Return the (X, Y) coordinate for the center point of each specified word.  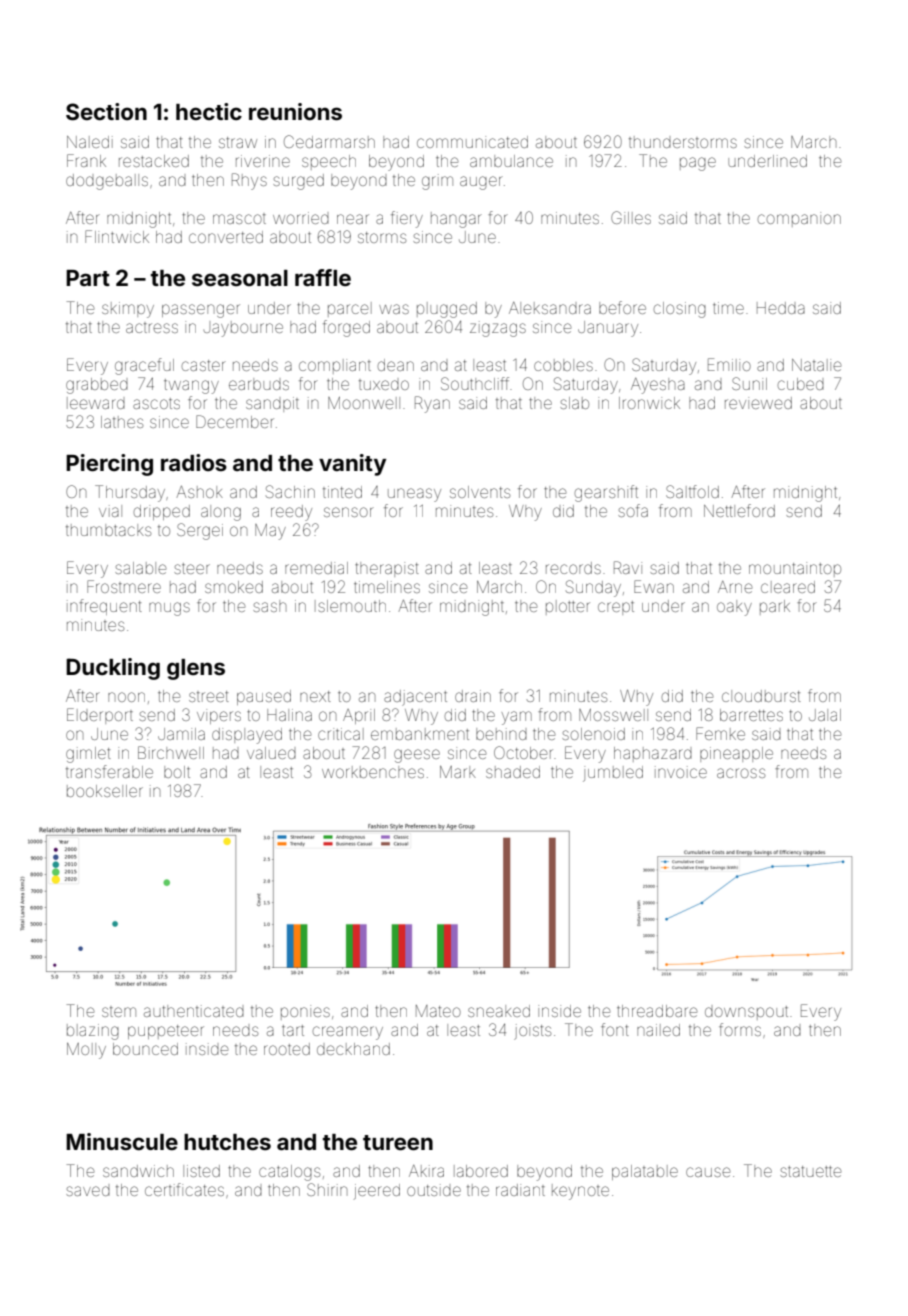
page (698, 164)
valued (271, 753)
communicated (472, 142)
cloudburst (761, 696)
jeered (377, 1192)
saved (88, 1191)
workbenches (373, 772)
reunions (295, 112)
